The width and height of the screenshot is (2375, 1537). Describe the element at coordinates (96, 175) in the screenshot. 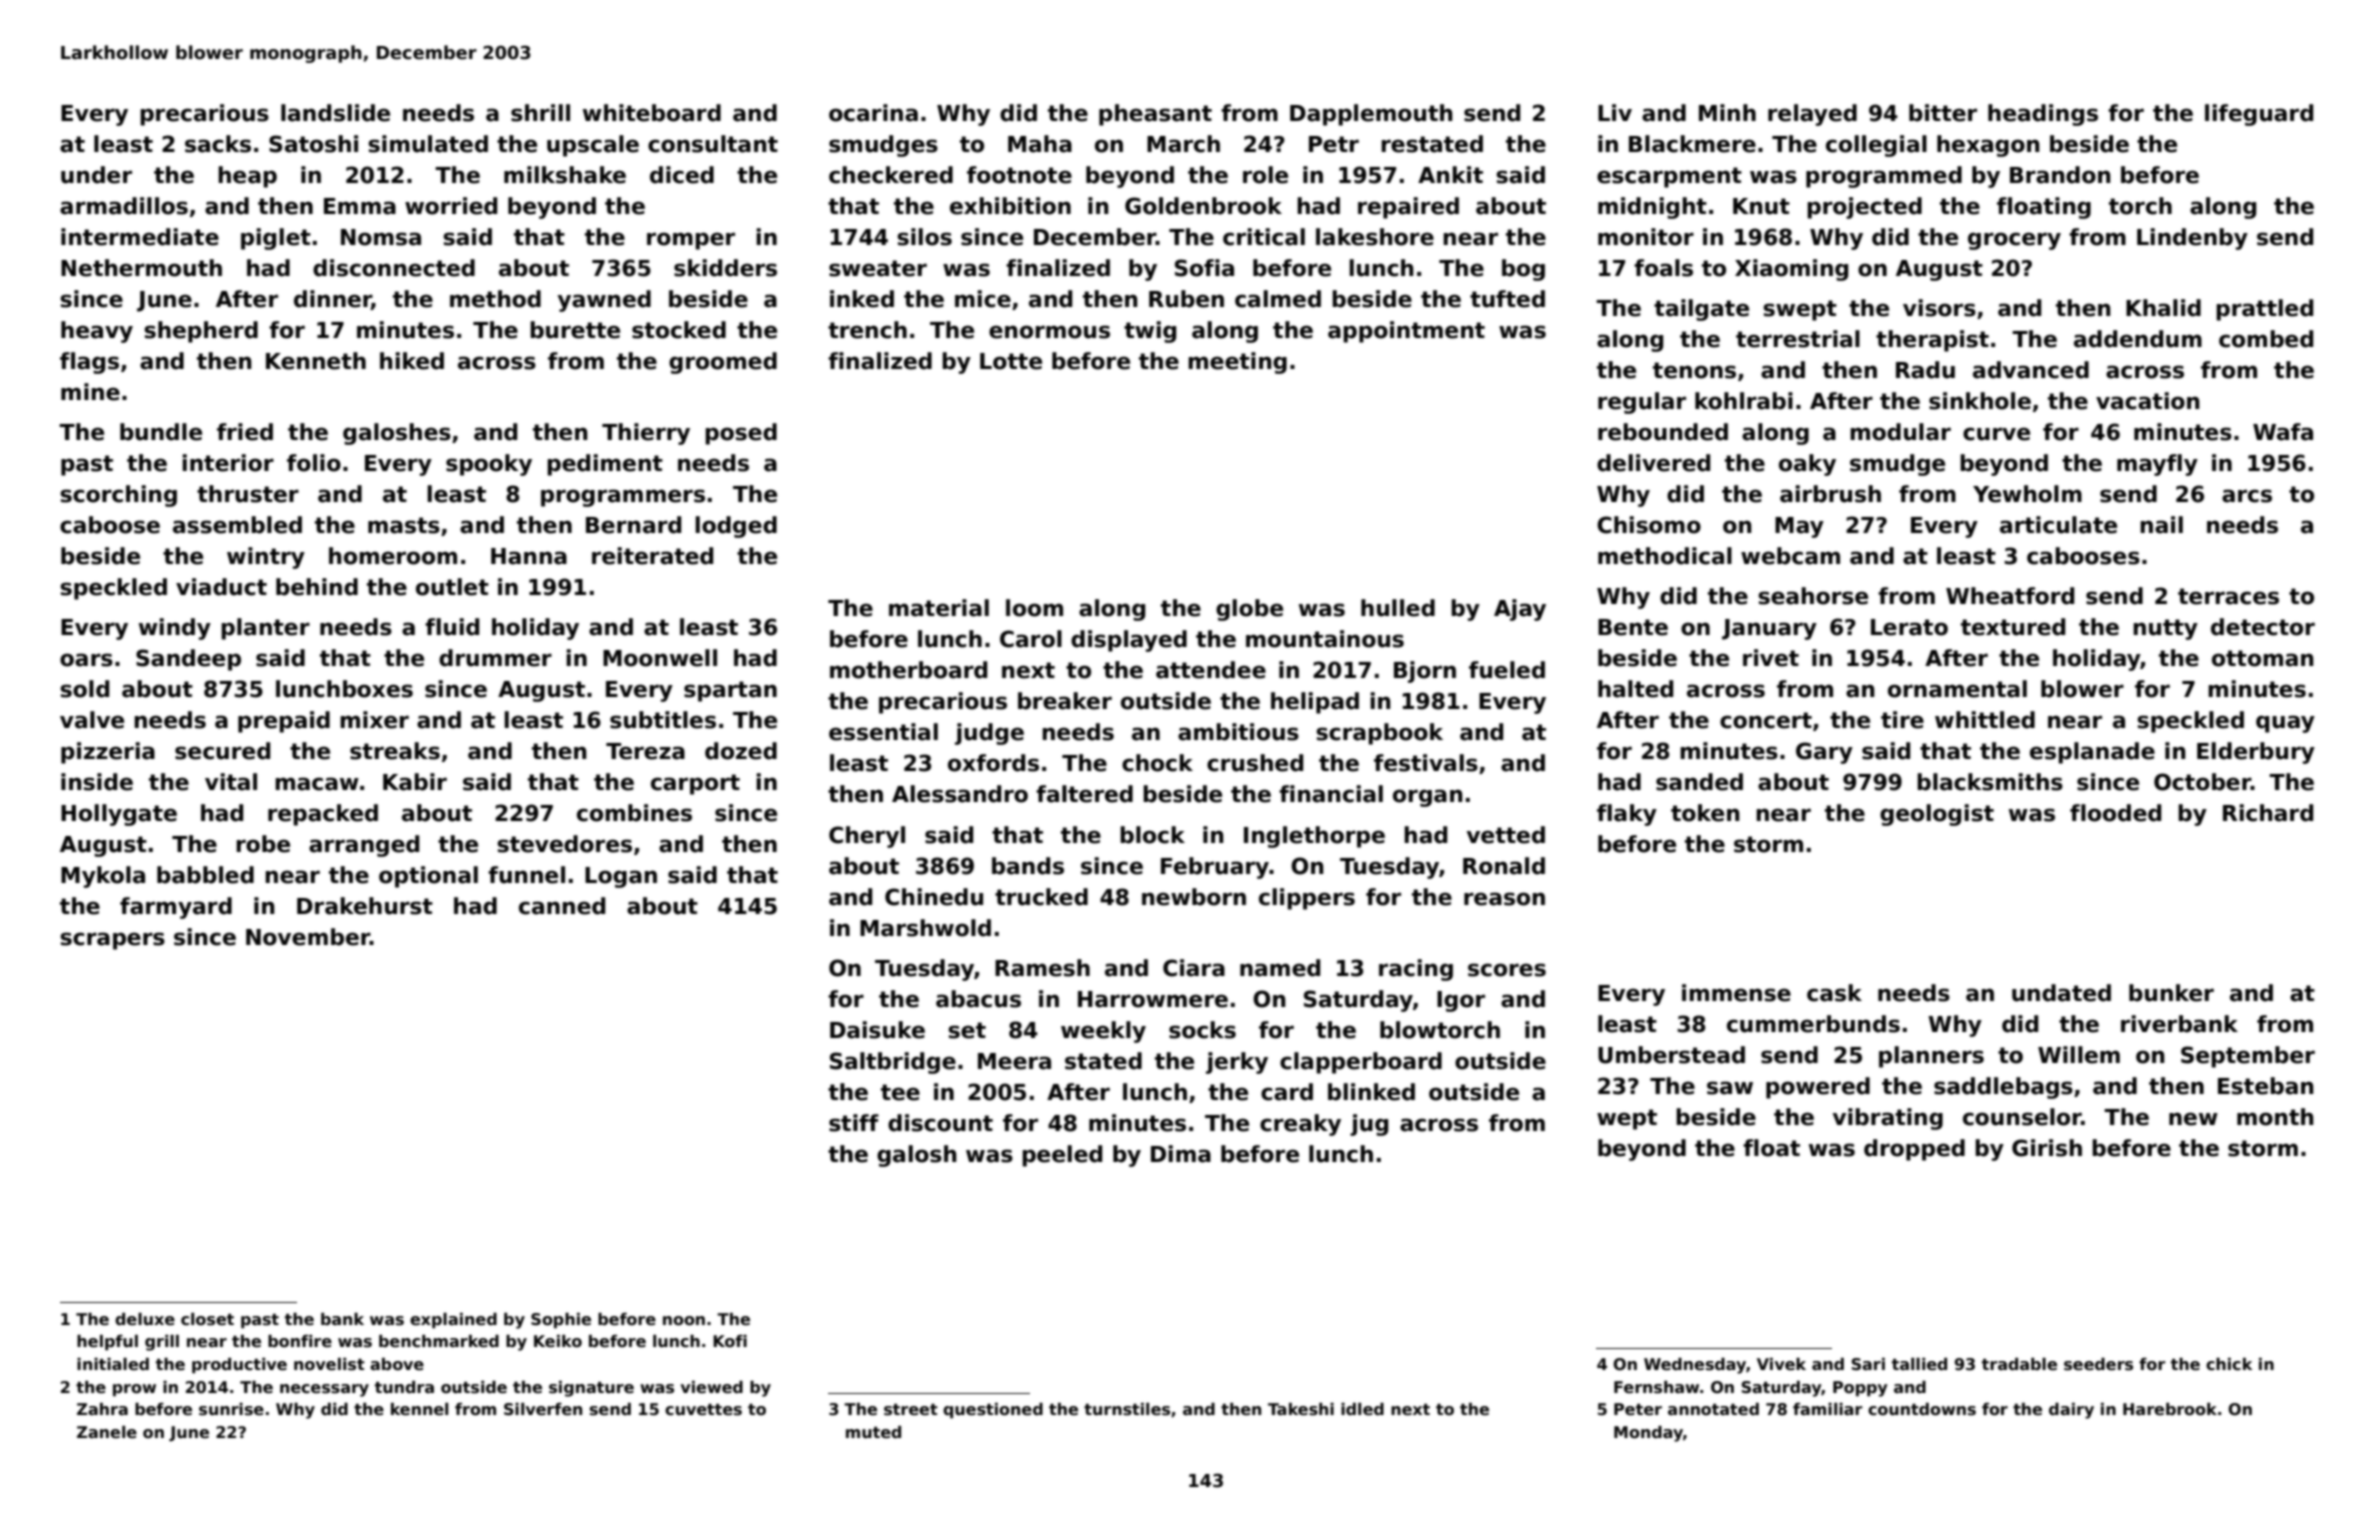

I see `under` at that location.
